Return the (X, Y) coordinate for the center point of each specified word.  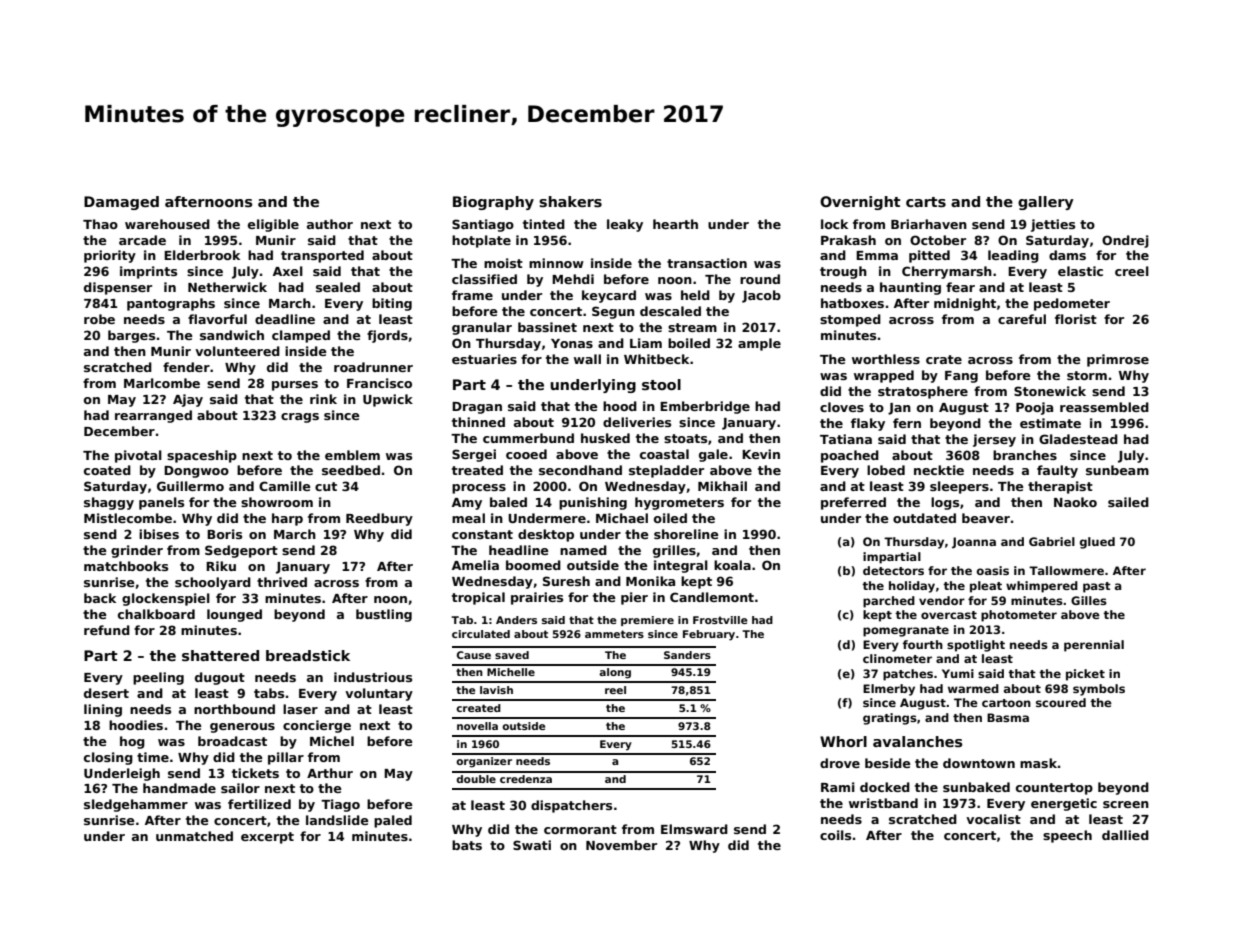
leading (1013, 256)
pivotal (138, 456)
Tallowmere (1066, 570)
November (621, 845)
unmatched (194, 836)
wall (587, 359)
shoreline (686, 534)
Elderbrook (202, 255)
